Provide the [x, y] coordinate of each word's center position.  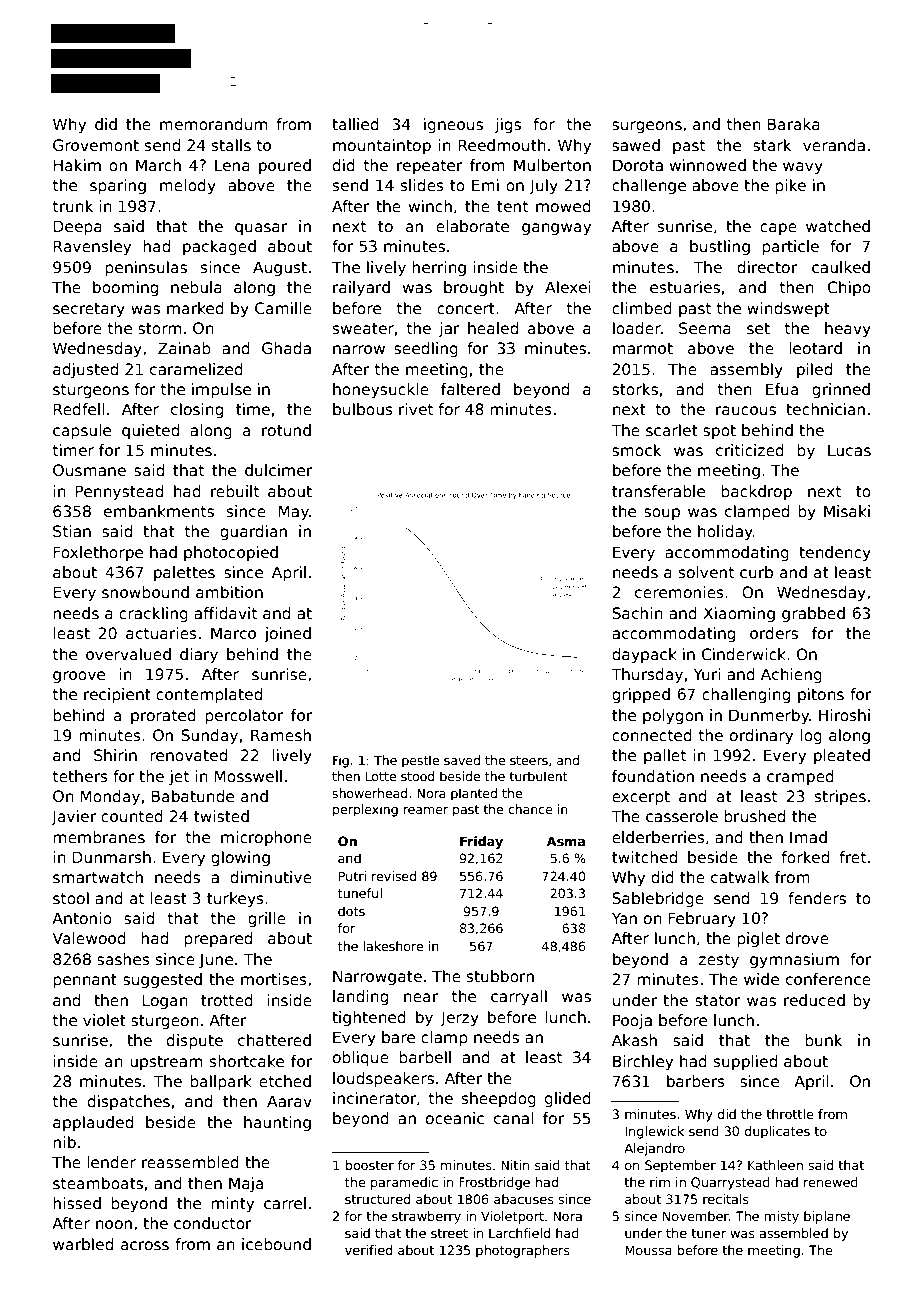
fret [852, 857]
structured [377, 1199]
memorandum [213, 124]
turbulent [538, 776]
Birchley [643, 1062]
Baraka [793, 124]
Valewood [89, 938]
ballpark [221, 1082]
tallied [355, 124]
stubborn [500, 976]
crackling [153, 614]
